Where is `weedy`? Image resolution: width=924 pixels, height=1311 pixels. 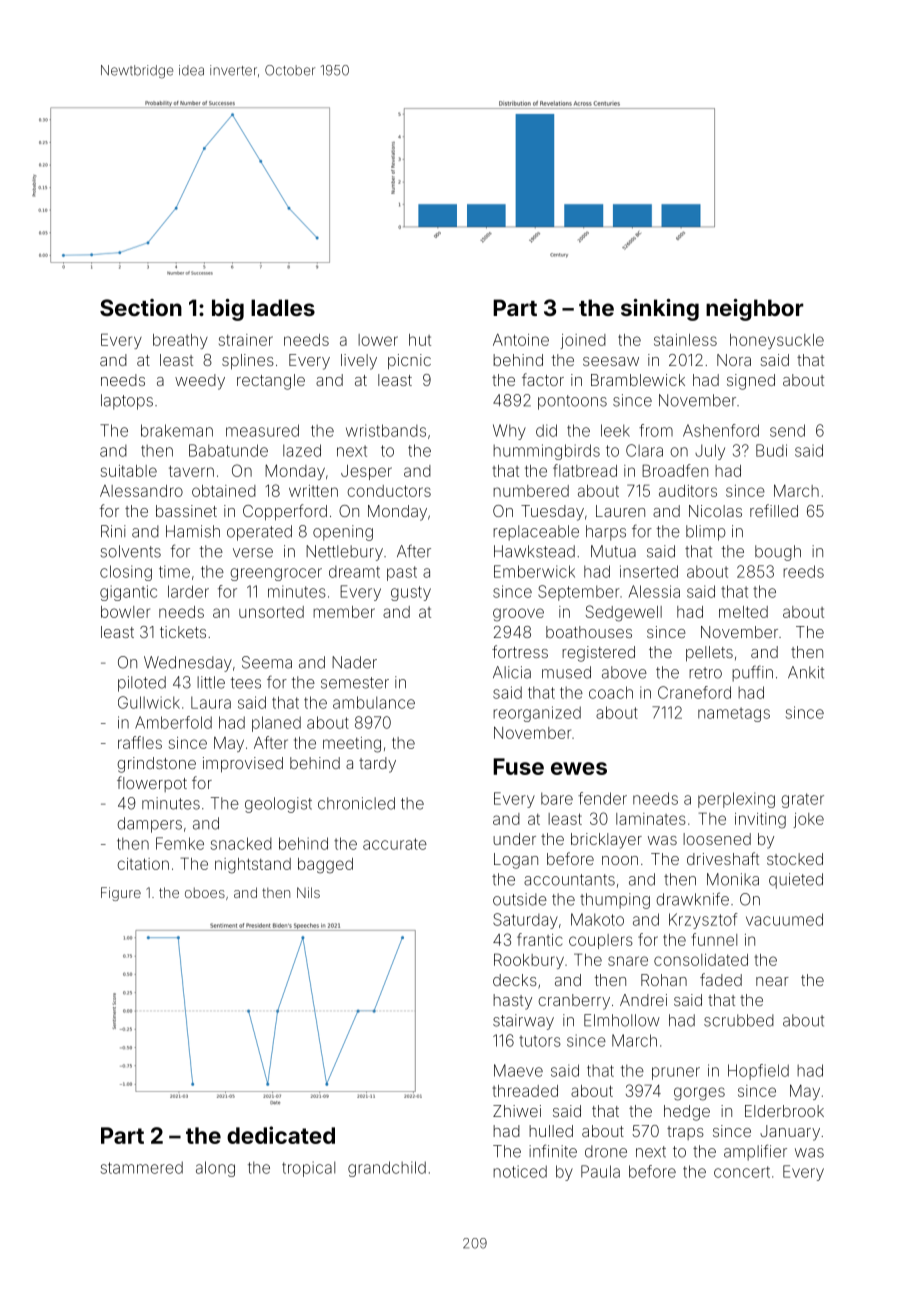 weedy is located at coordinates (200, 382).
